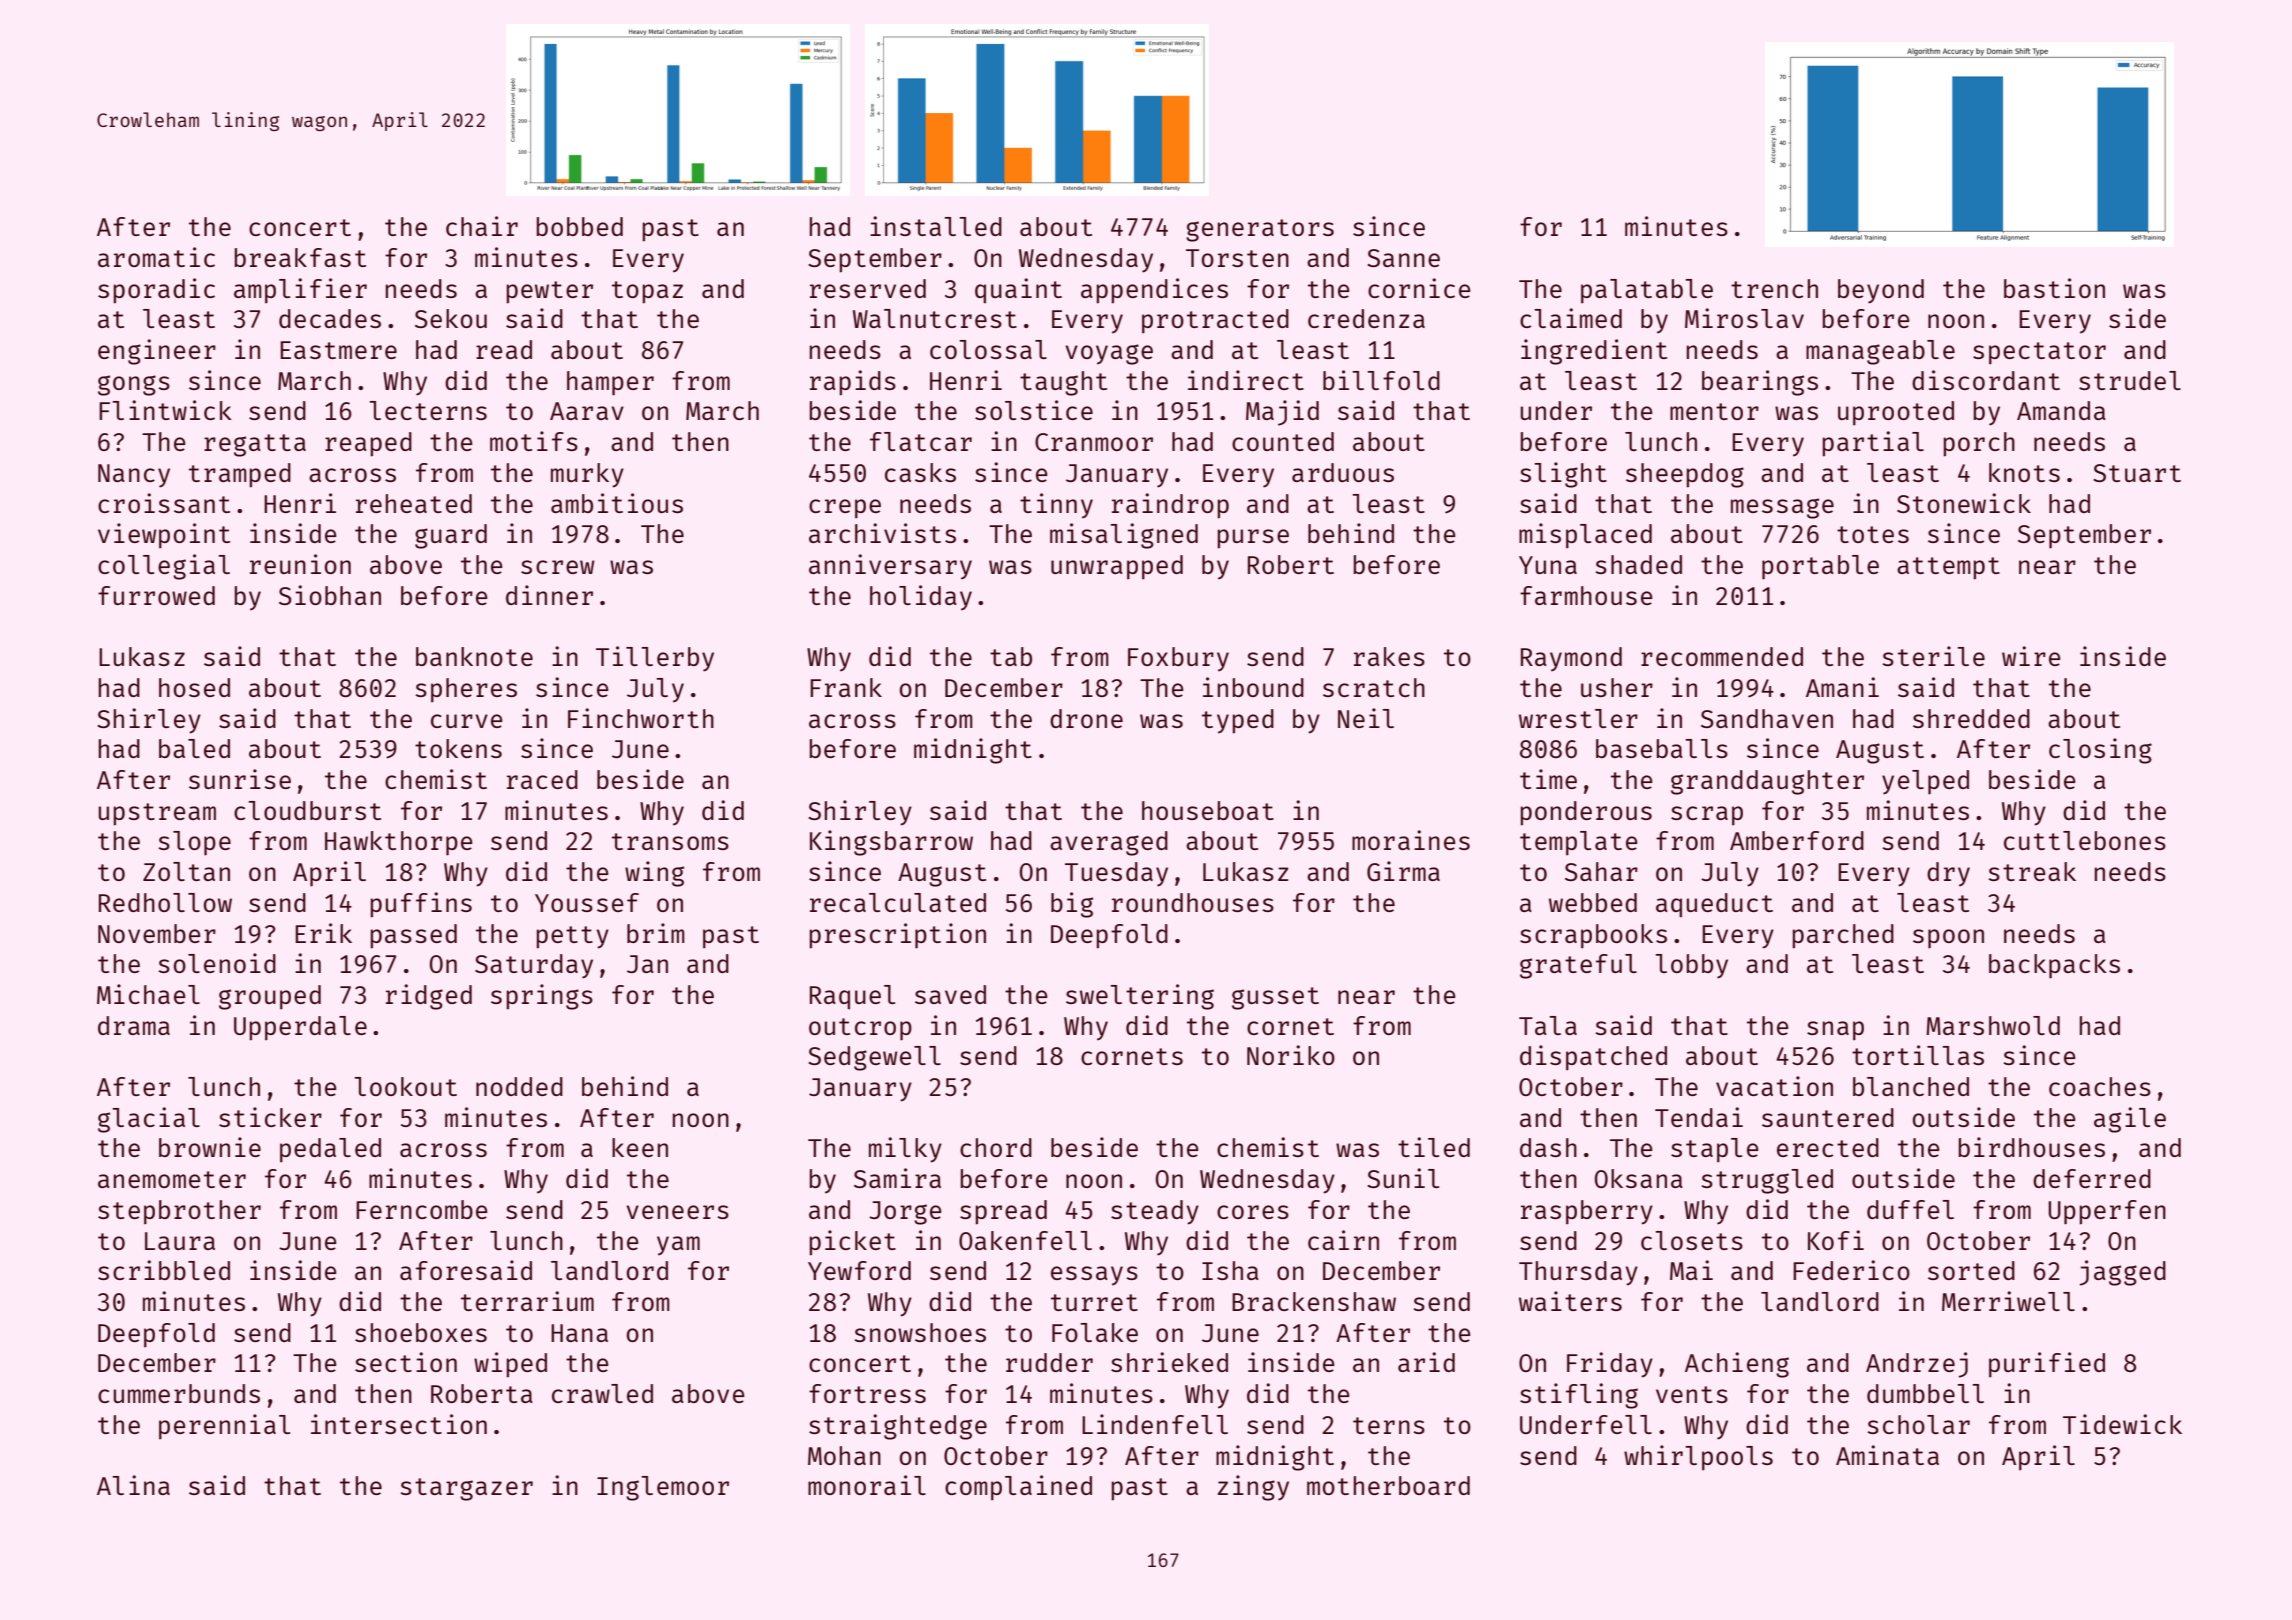  Describe the element at coordinates (300, 257) in the screenshot. I see `breakfast` at that location.
